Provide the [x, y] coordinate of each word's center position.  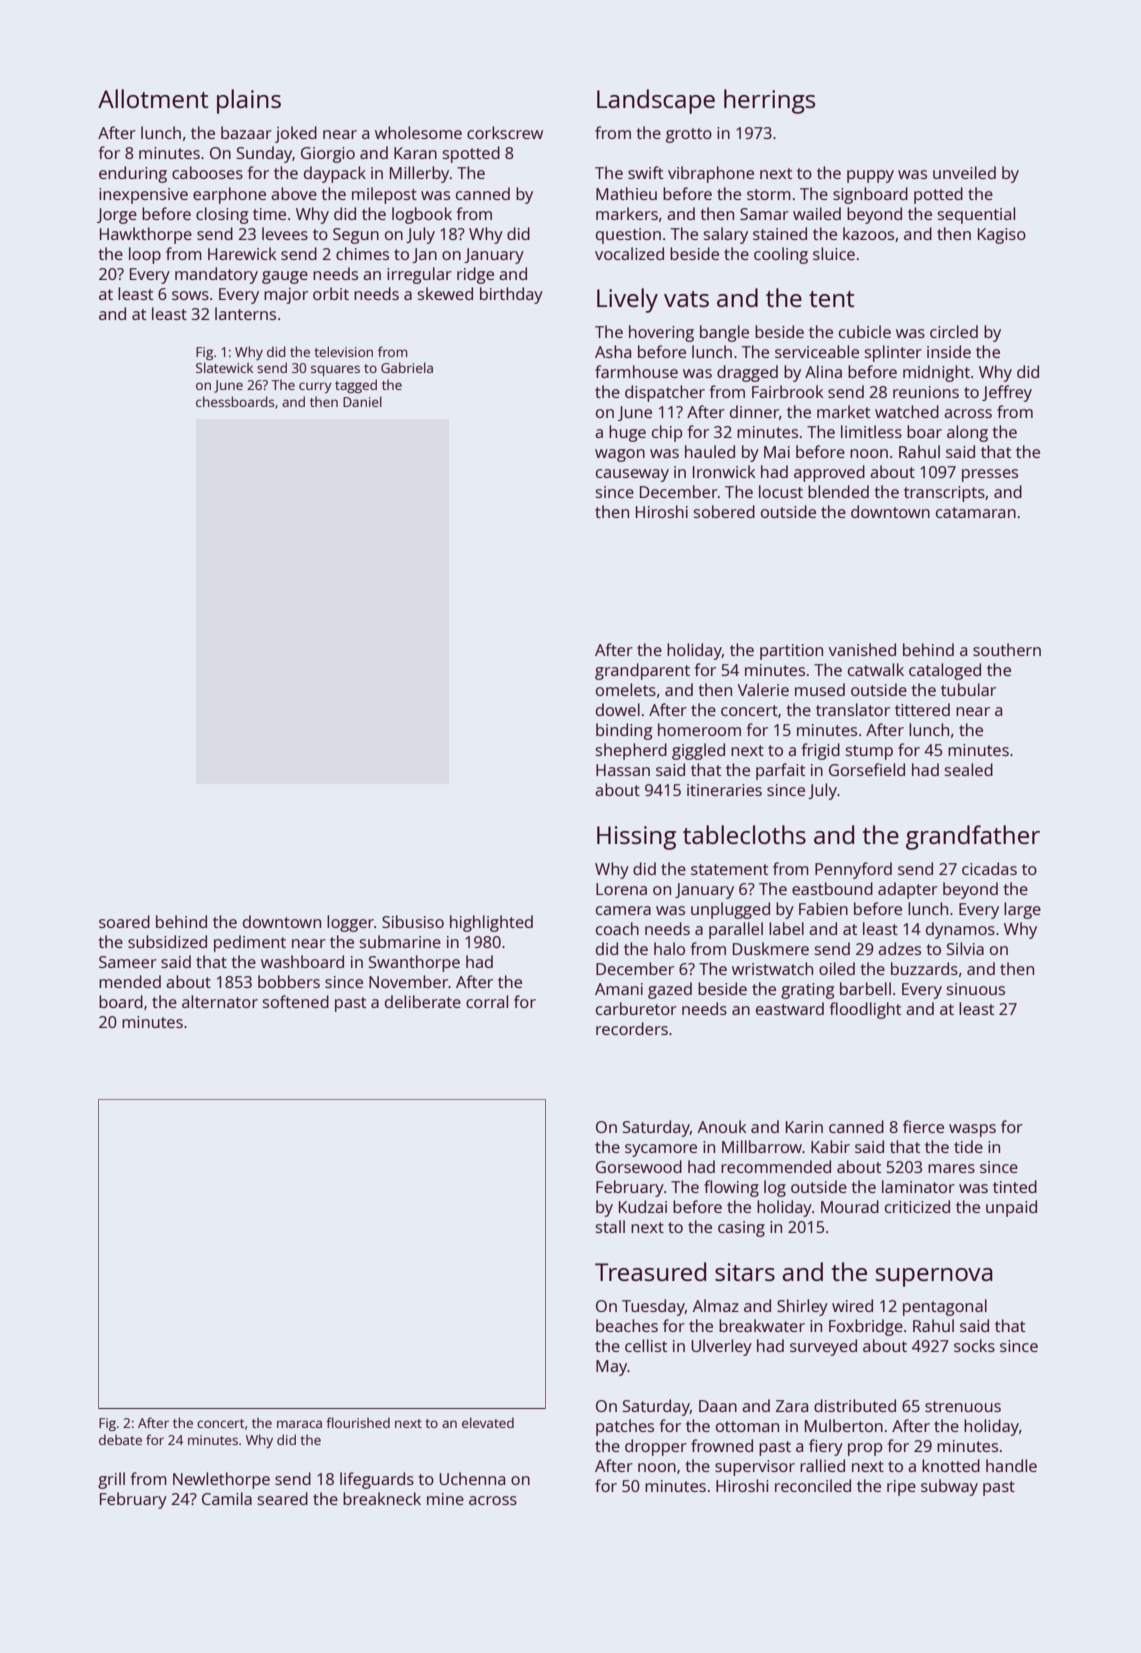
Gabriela [407, 367]
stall [610, 1226]
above [294, 193]
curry [315, 387]
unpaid [1011, 1208]
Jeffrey [1007, 393]
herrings [769, 101]
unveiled [964, 172]
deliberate [423, 1001]
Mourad [850, 1206]
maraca [299, 1424]
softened [296, 1001]
